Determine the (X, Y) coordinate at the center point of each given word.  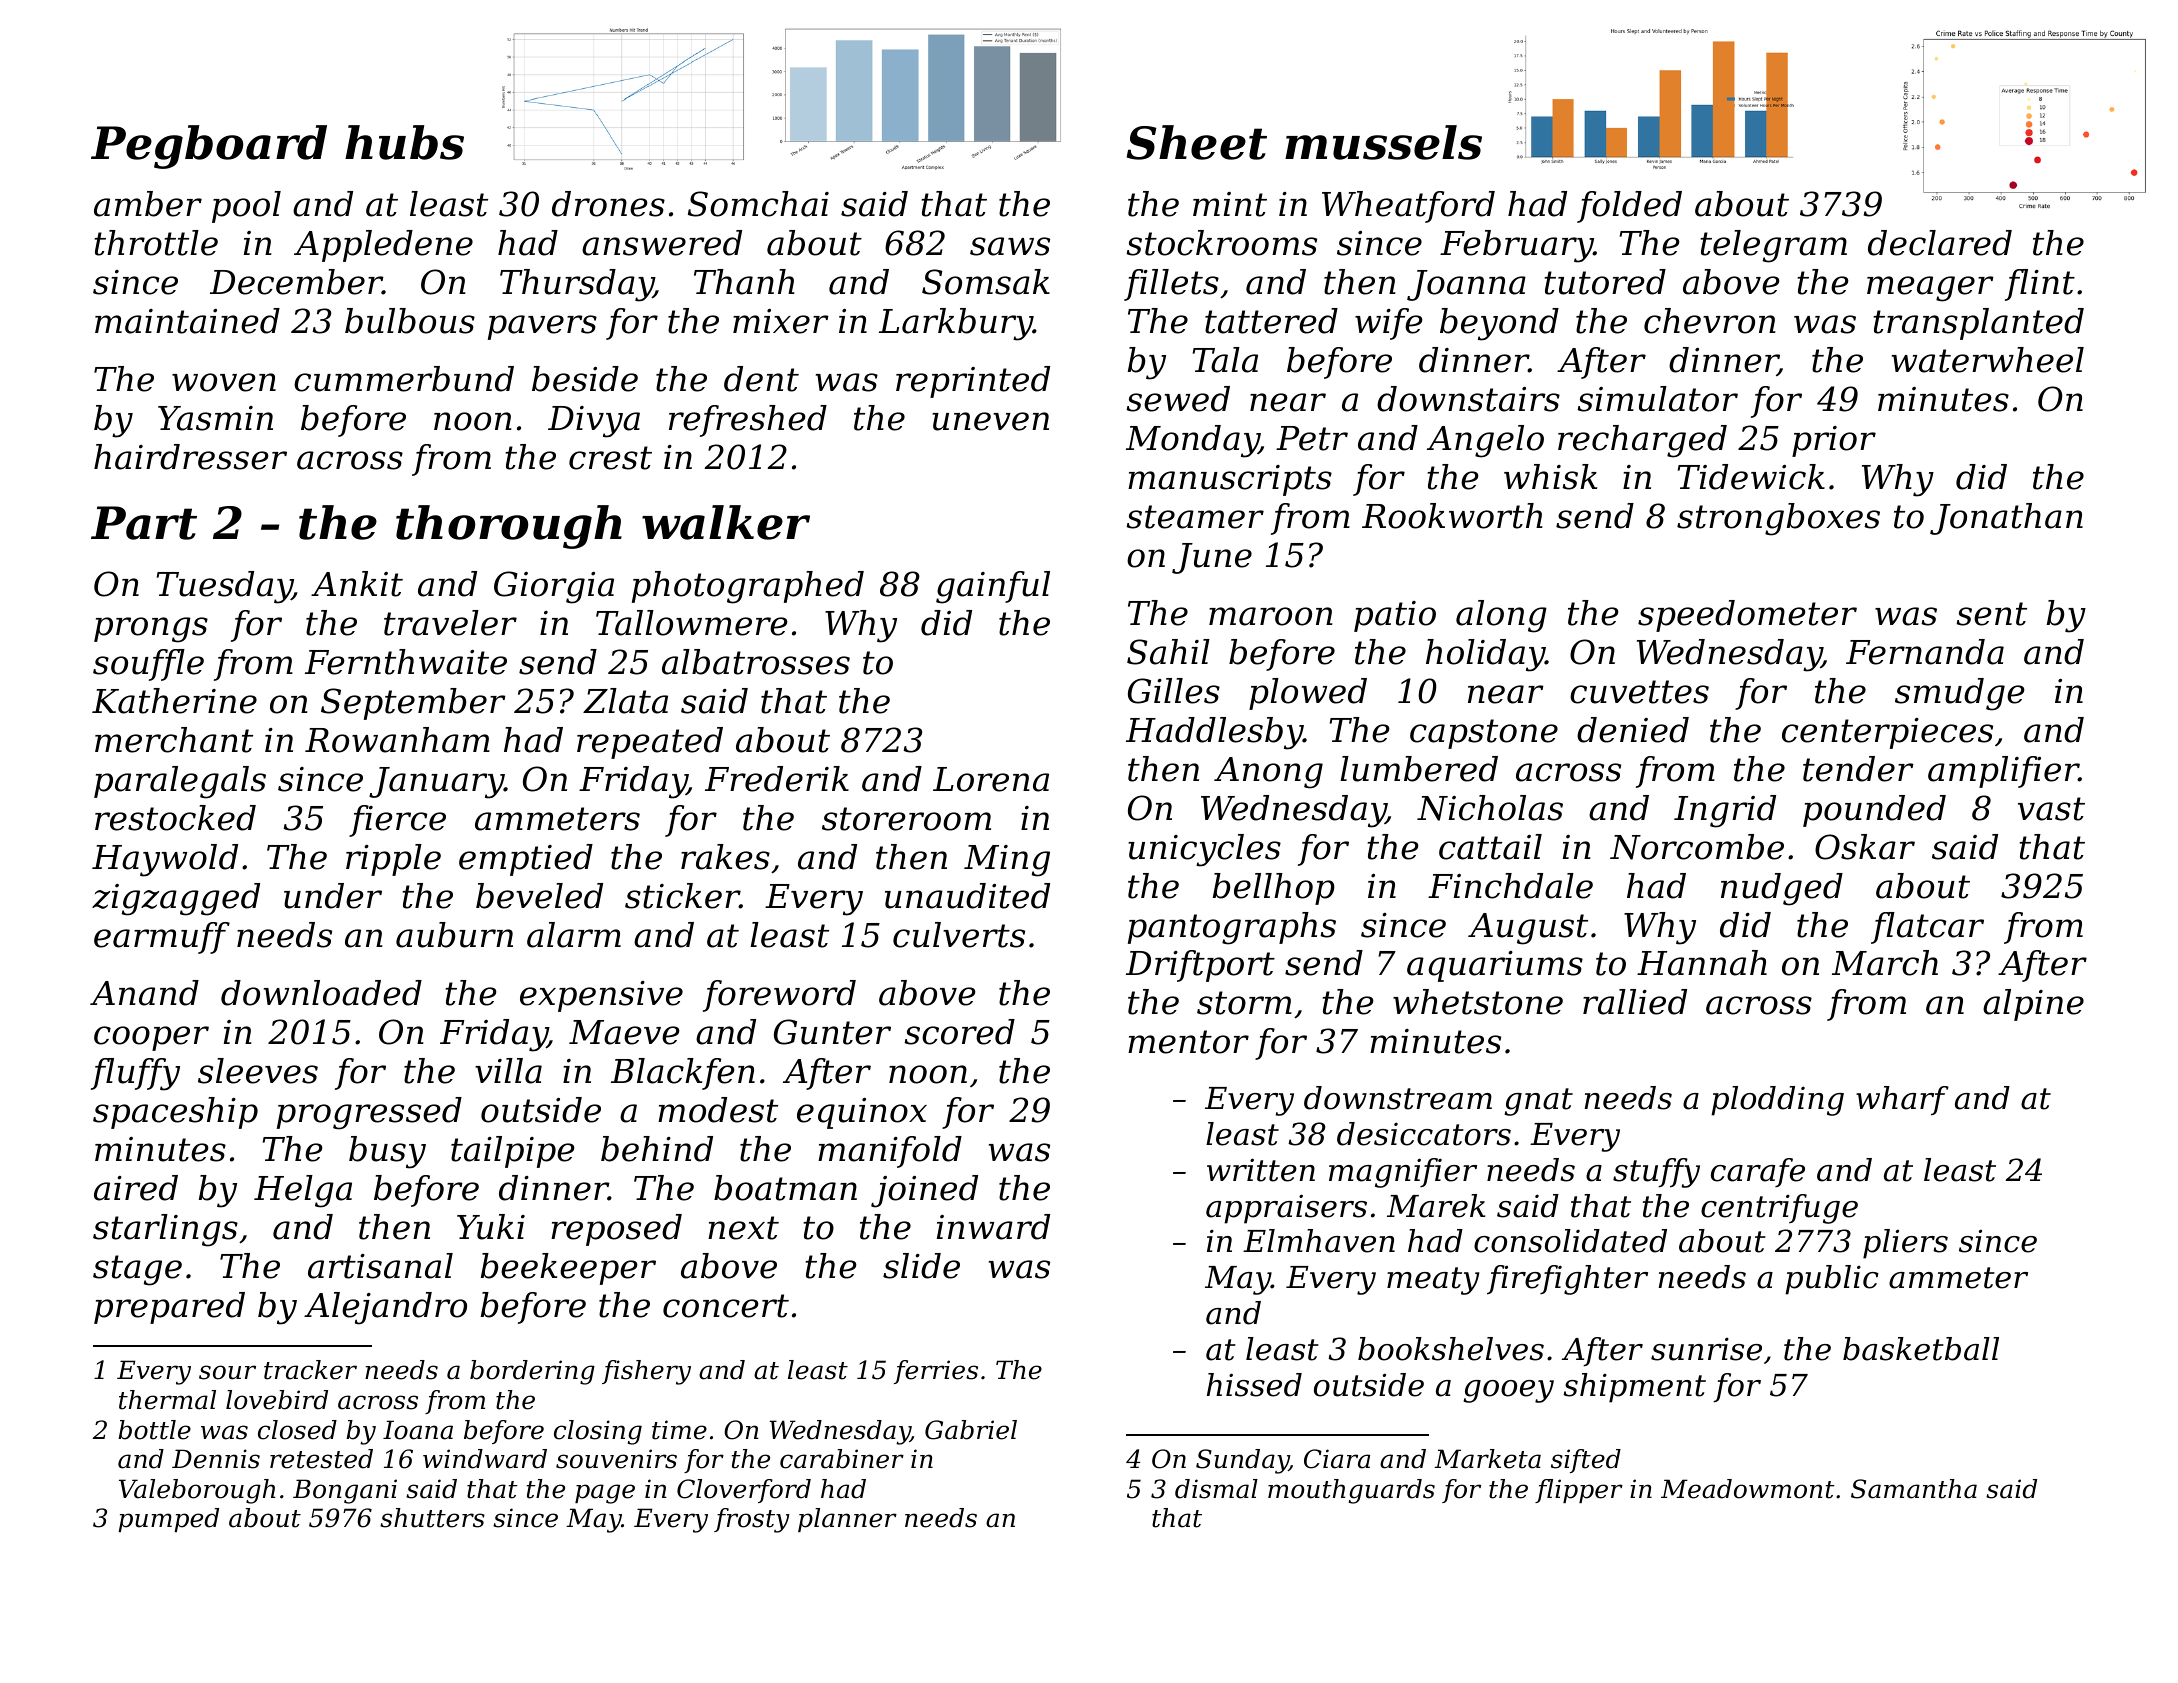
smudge (1960, 694)
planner (847, 1520)
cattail (1490, 847)
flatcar (1927, 928)
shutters (432, 1518)
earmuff (162, 938)
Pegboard (209, 147)
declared (1940, 243)
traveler (450, 623)
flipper (1579, 1491)
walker (726, 522)
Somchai (758, 204)
